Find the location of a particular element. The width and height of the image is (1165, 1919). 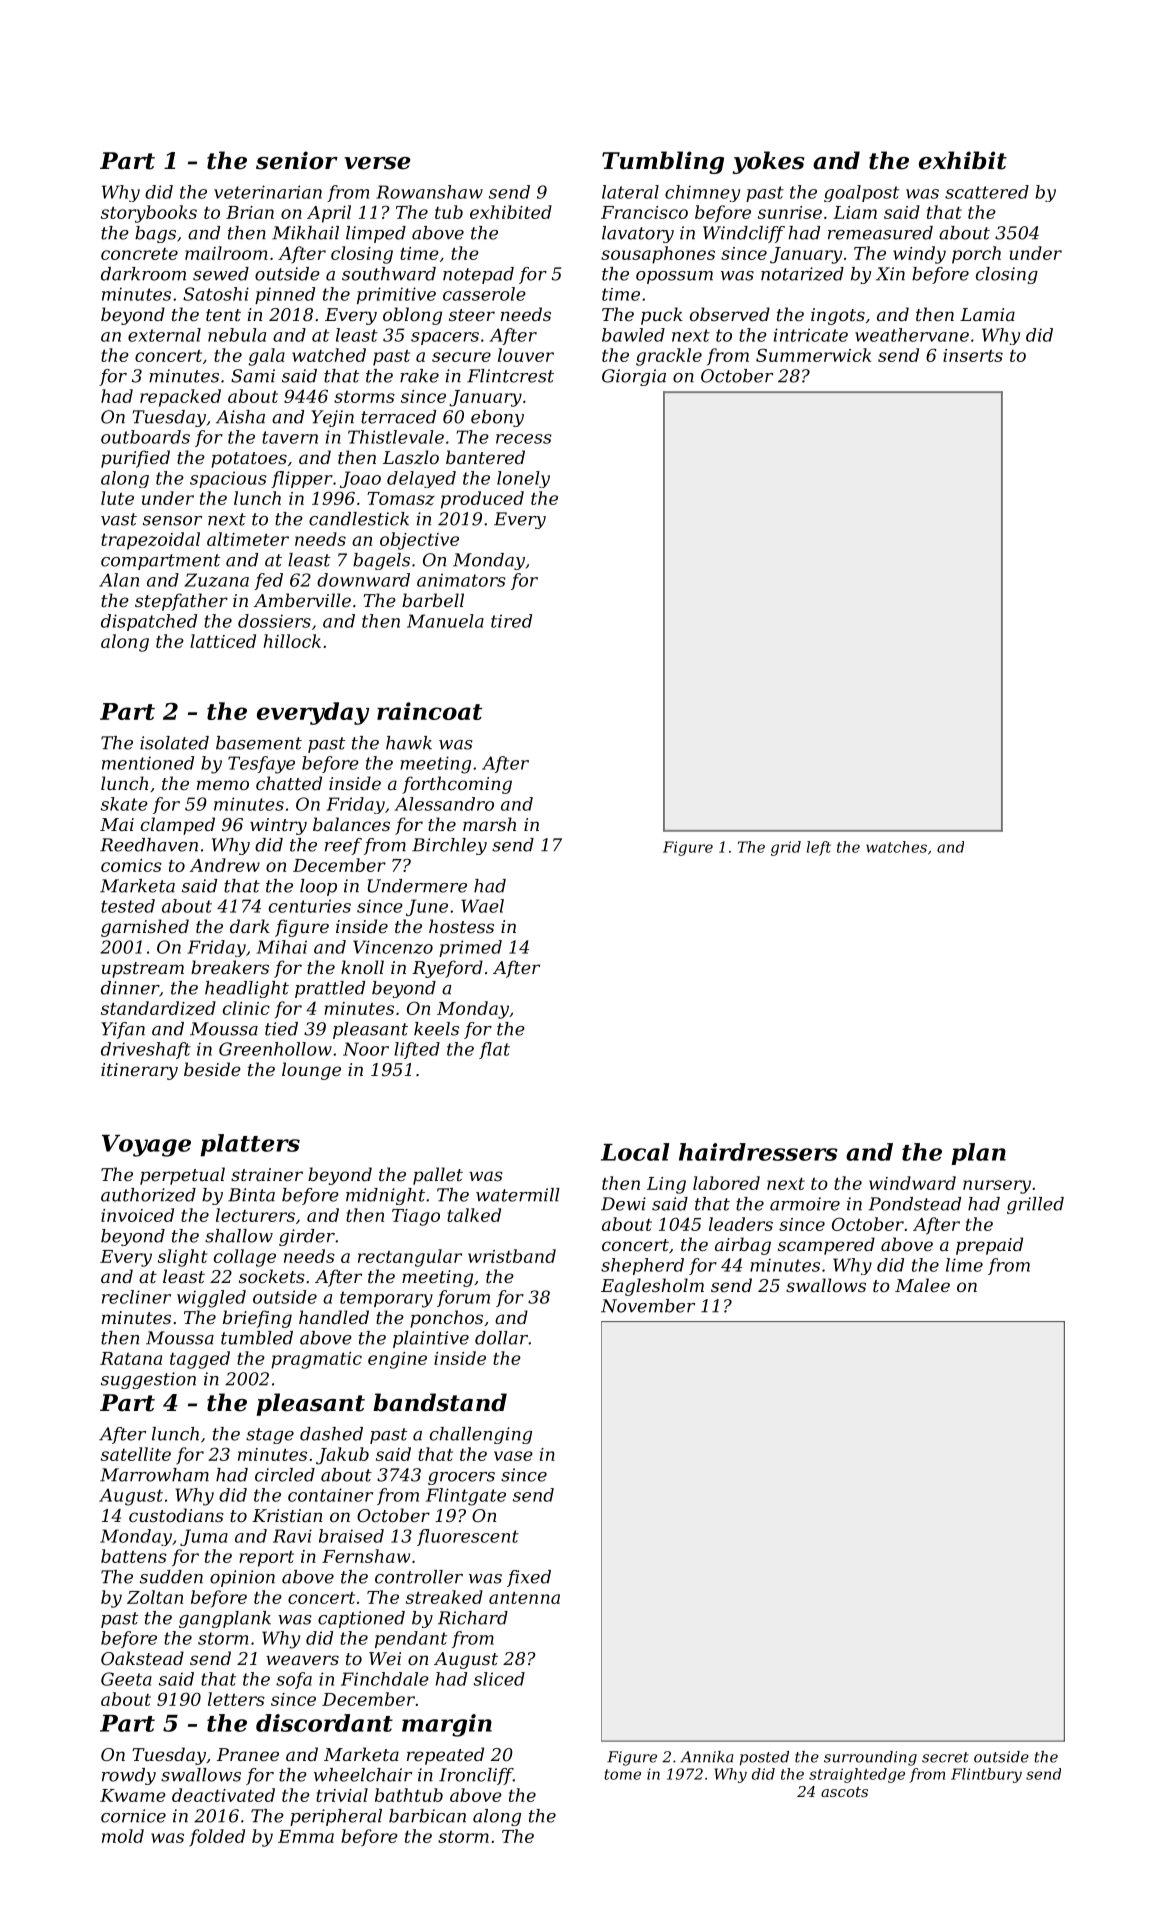

left is located at coordinates (819, 848).
